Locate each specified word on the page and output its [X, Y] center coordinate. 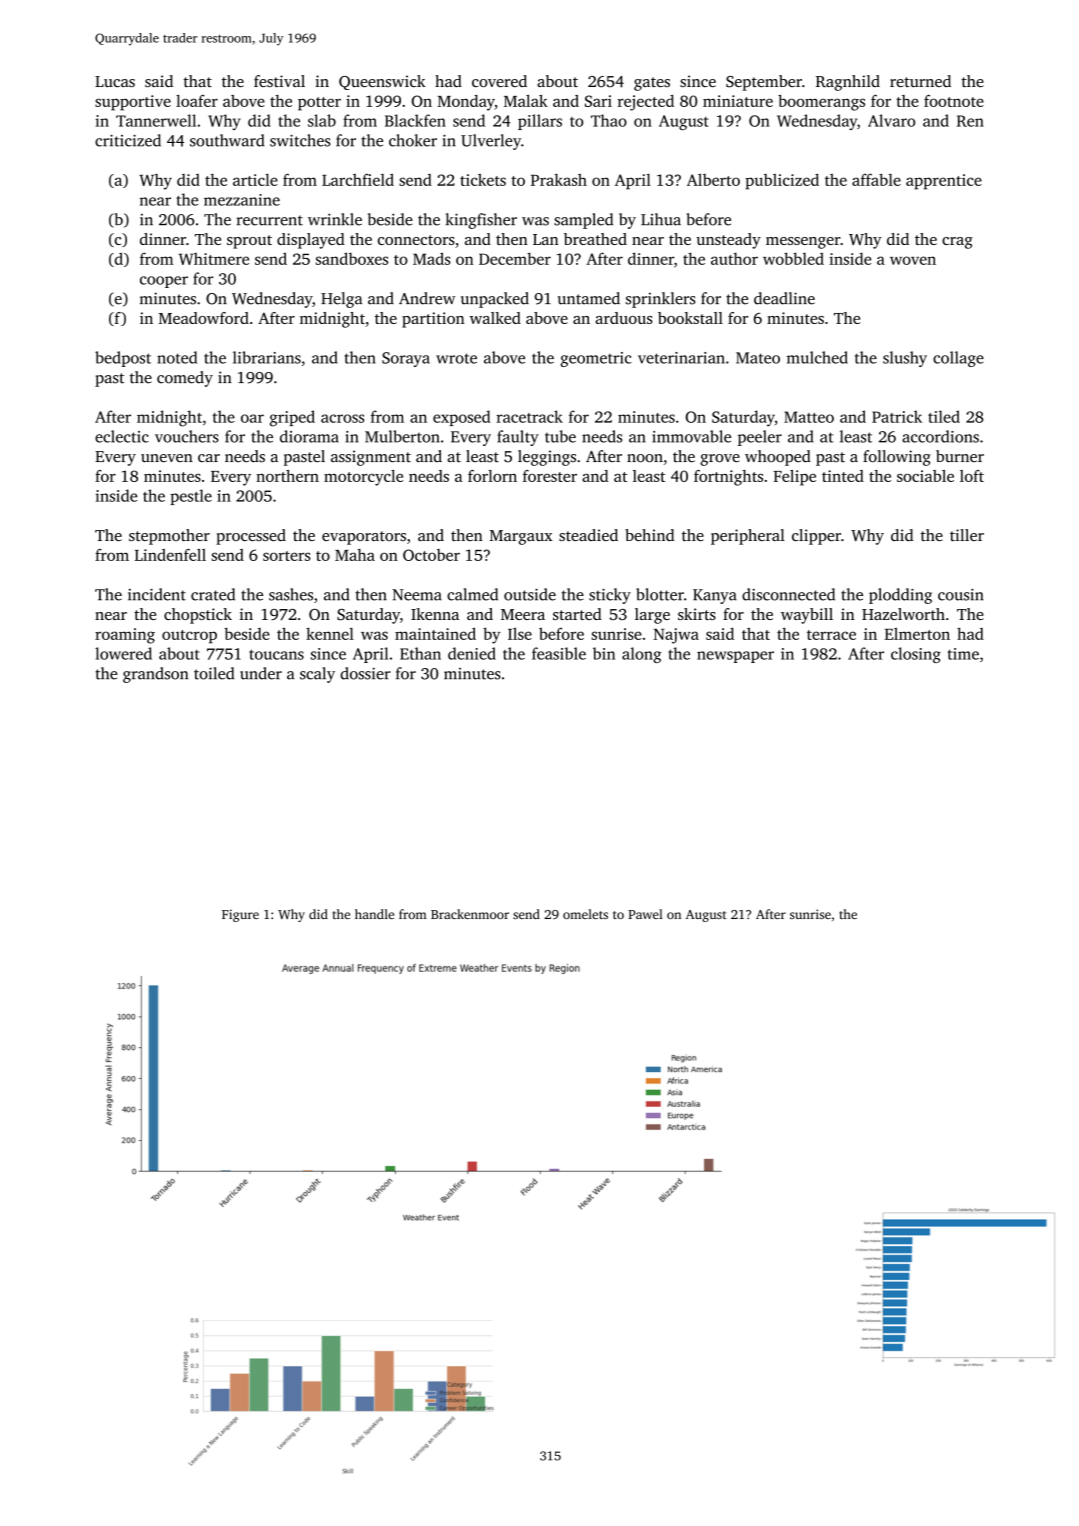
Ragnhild [848, 83]
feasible [559, 653]
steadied [588, 535]
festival [279, 81]
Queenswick [382, 82]
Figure [240, 915]
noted [177, 357]
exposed [461, 418]
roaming [125, 636]
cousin [961, 595]
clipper [816, 537]
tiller [967, 535]
